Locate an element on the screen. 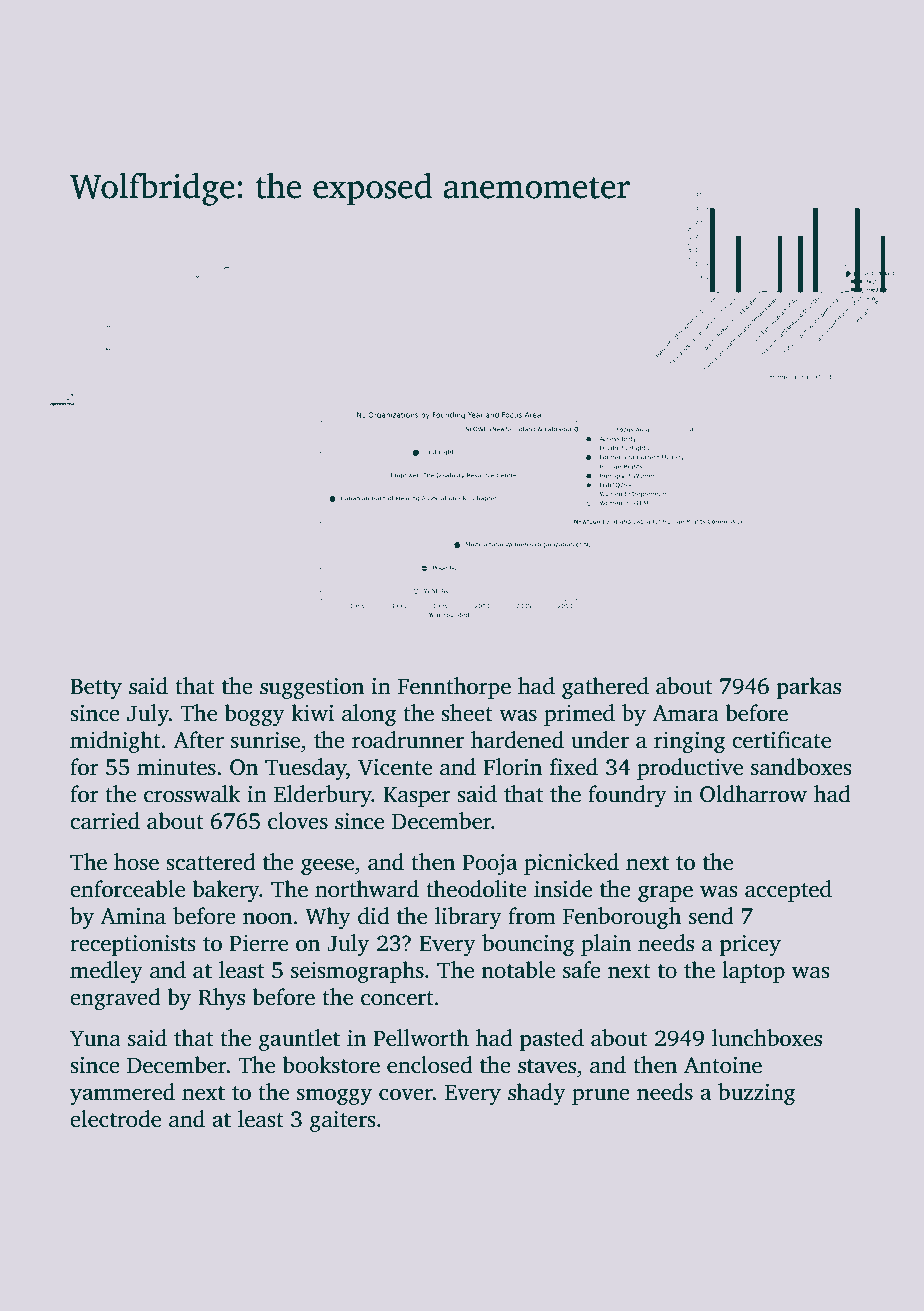 The height and width of the screenshot is (1311, 924). crosswalk is located at coordinates (192, 794).
